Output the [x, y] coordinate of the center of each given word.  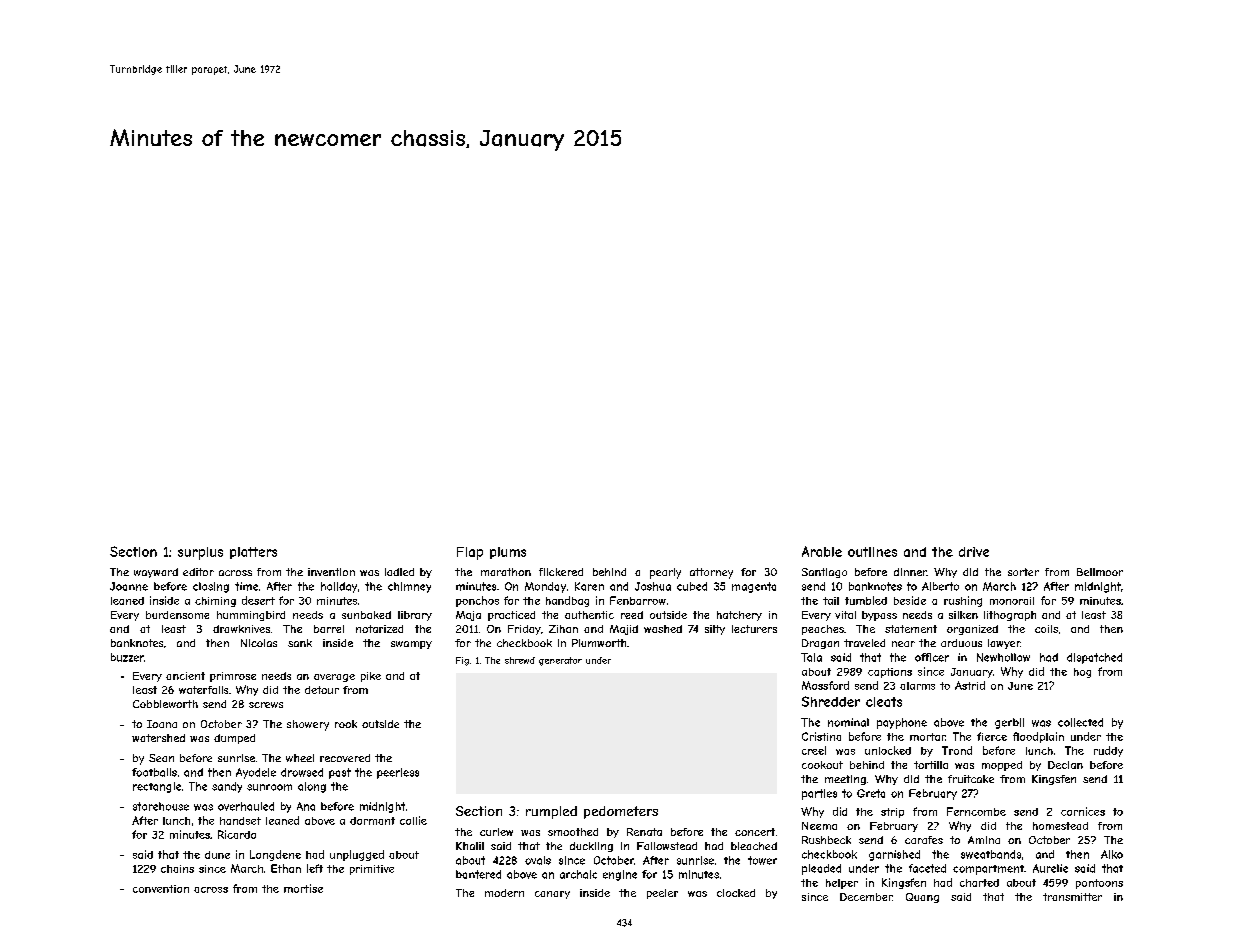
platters [253, 553]
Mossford [825, 685]
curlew [496, 832]
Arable [822, 551]
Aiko [1112, 854]
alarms [917, 686]
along [312, 787]
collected [1080, 722]
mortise [303, 888]
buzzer [127, 657]
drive [974, 552]
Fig [462, 661]
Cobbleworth [165, 704]
